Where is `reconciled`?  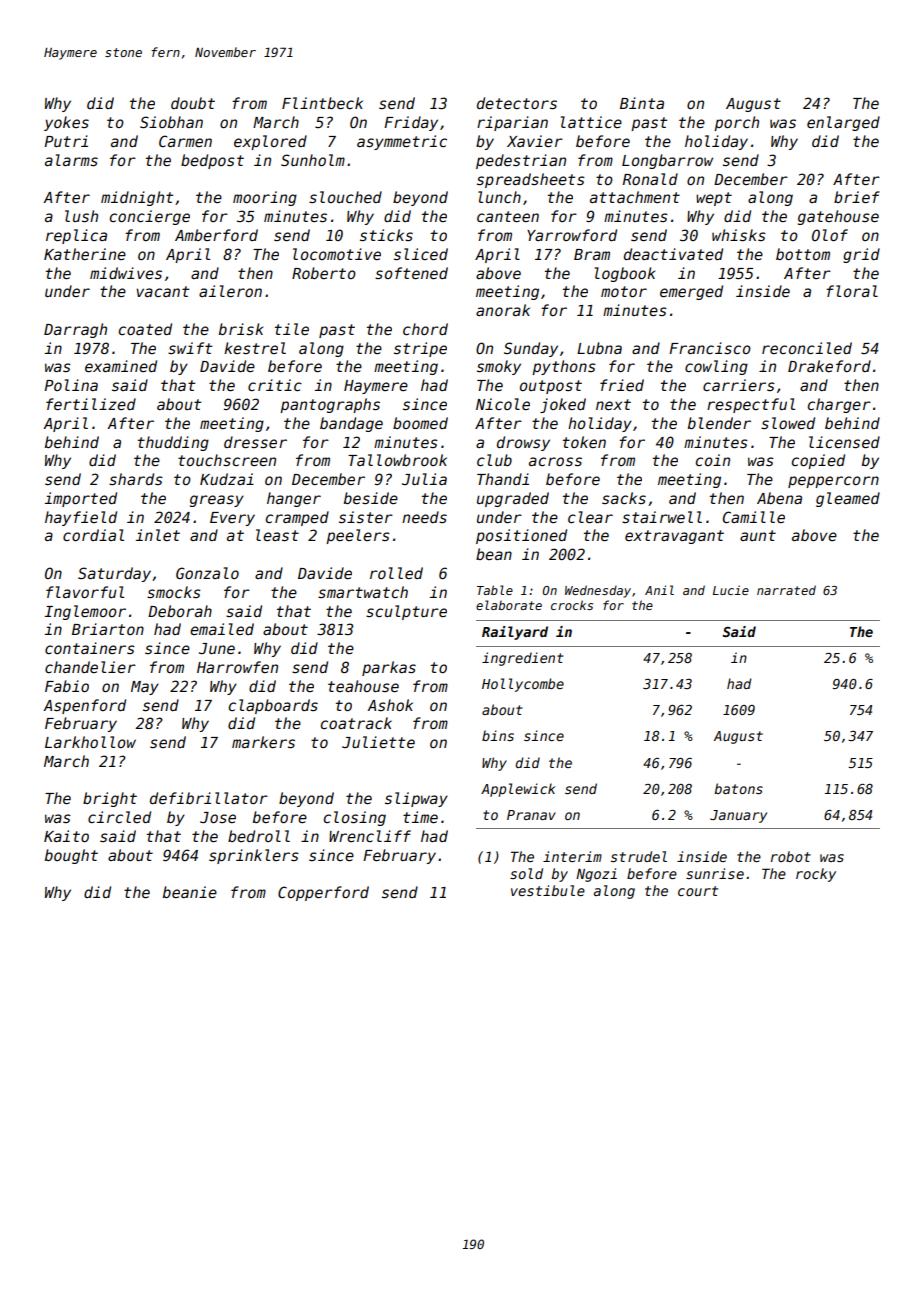
reconciled is located at coordinates (807, 348).
